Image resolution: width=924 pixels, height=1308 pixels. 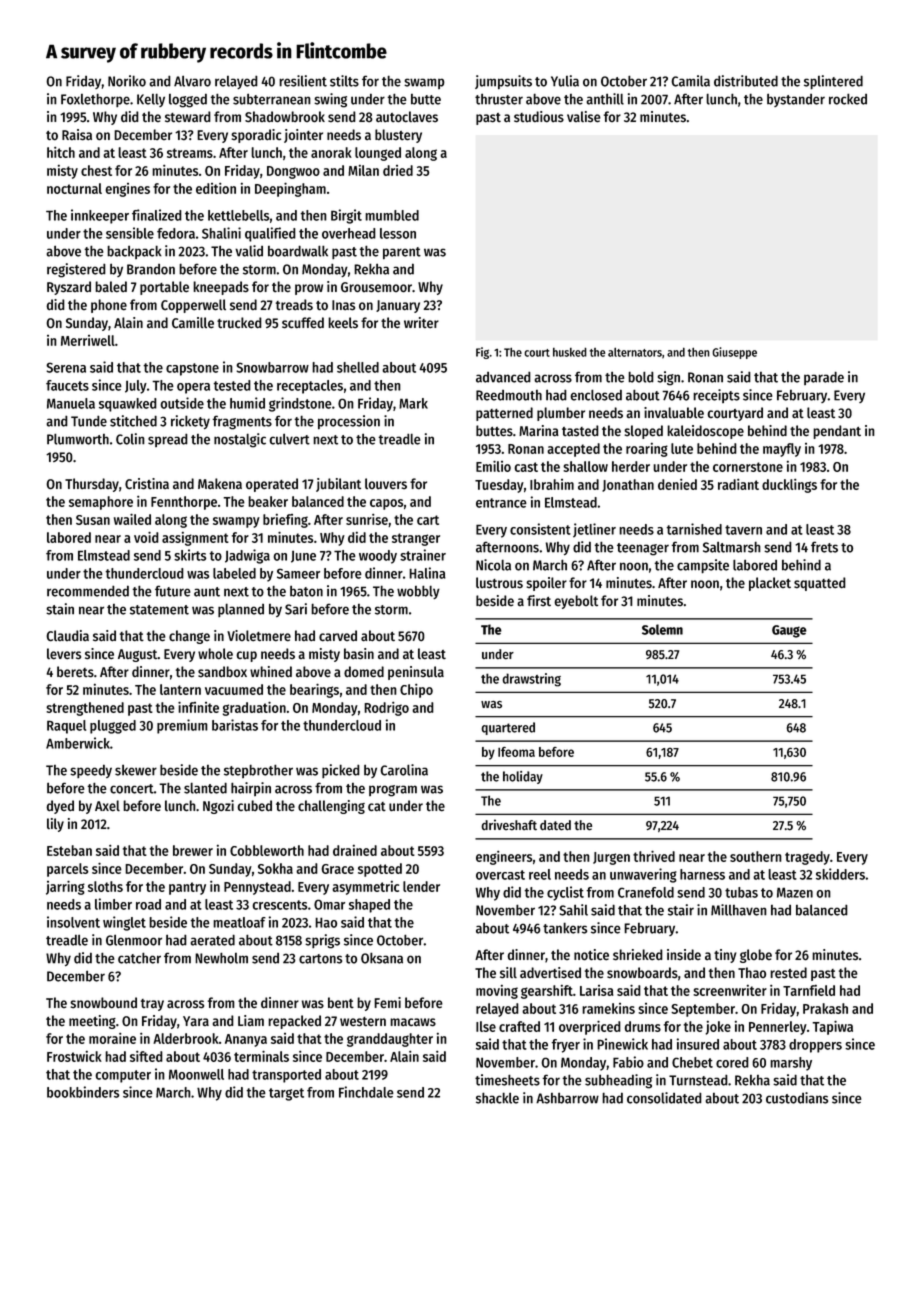 What do you see at coordinates (540, 529) in the document?
I see `consistent` at bounding box center [540, 529].
